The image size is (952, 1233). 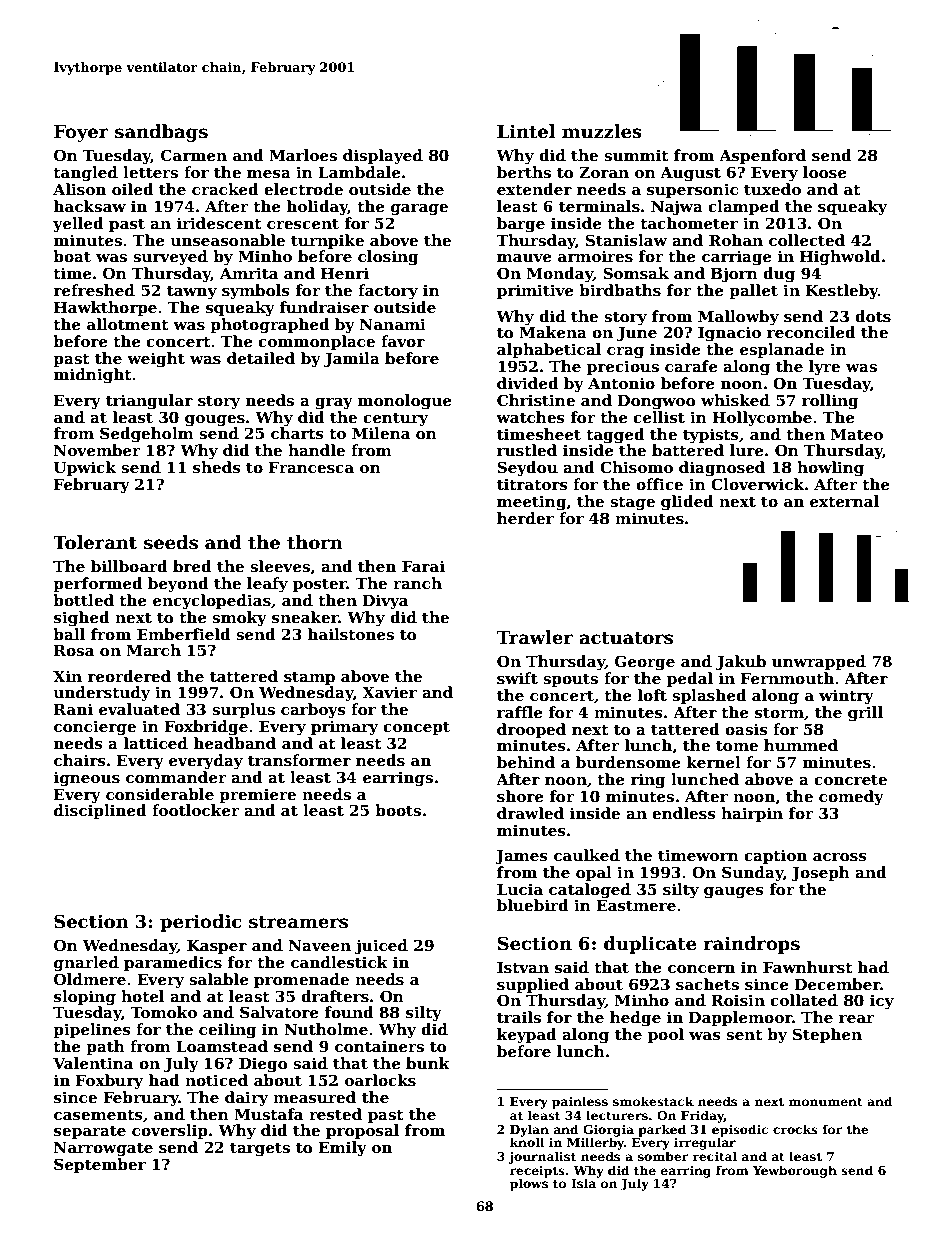 I want to click on targets, so click(x=260, y=1150).
